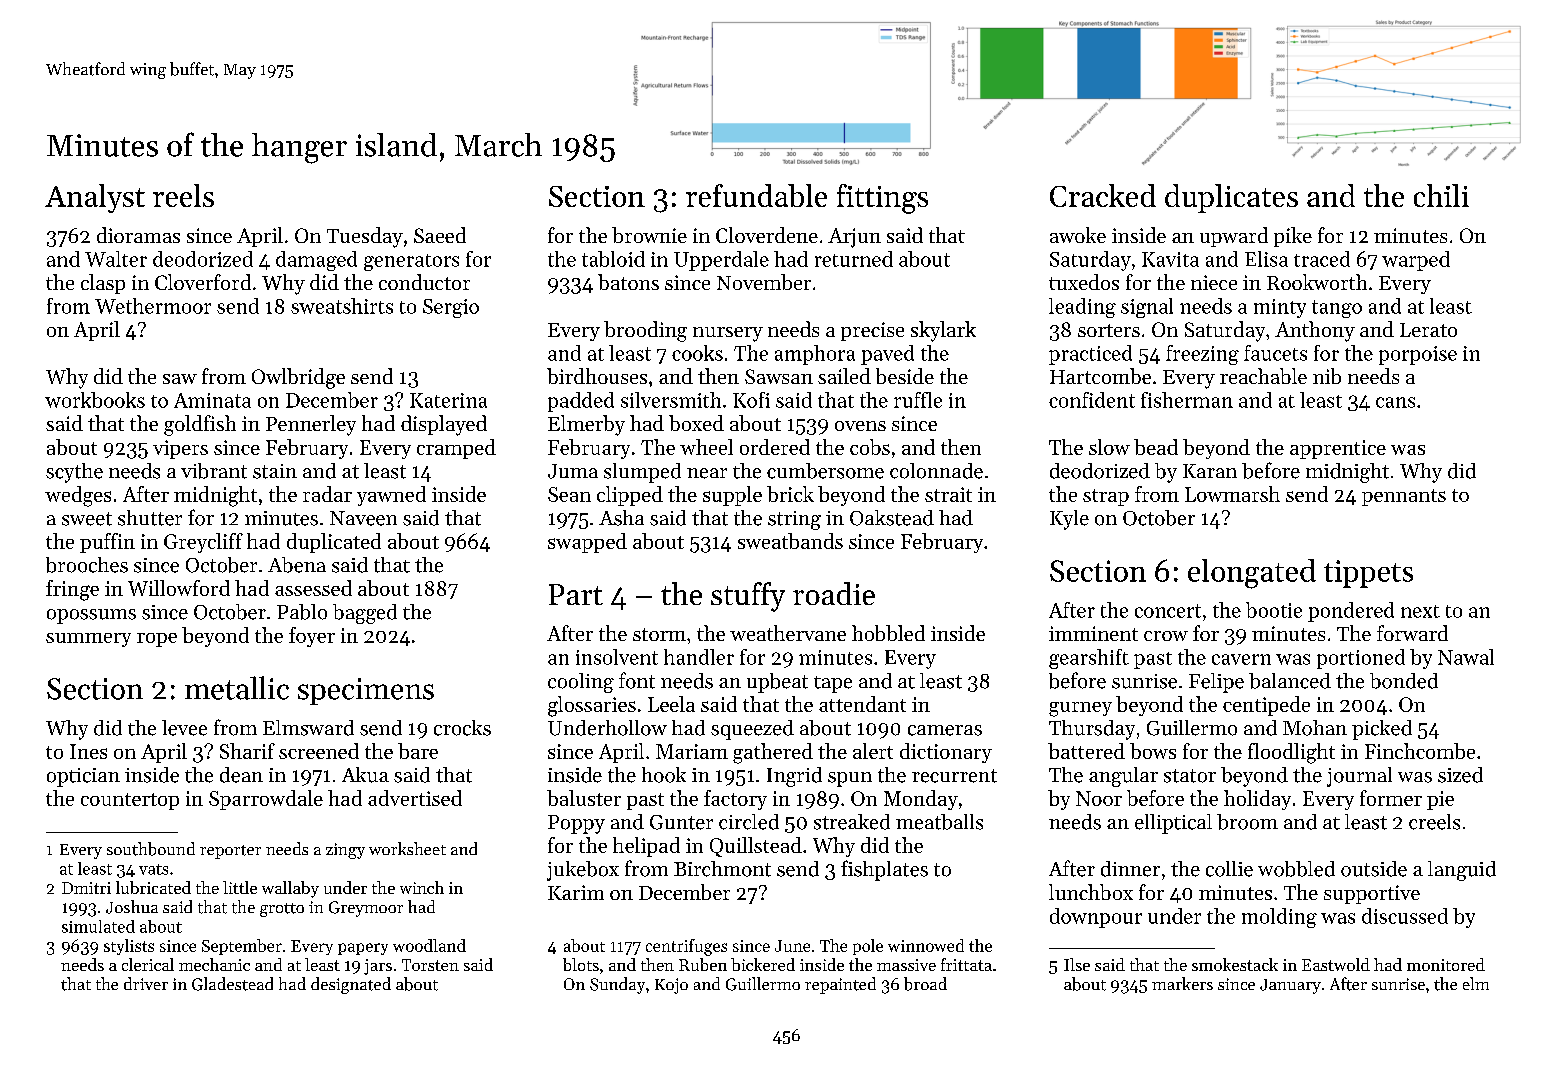 This screenshot has height=1092, width=1545. Describe the element at coordinates (925, 984) in the screenshot. I see `broad` at that location.
